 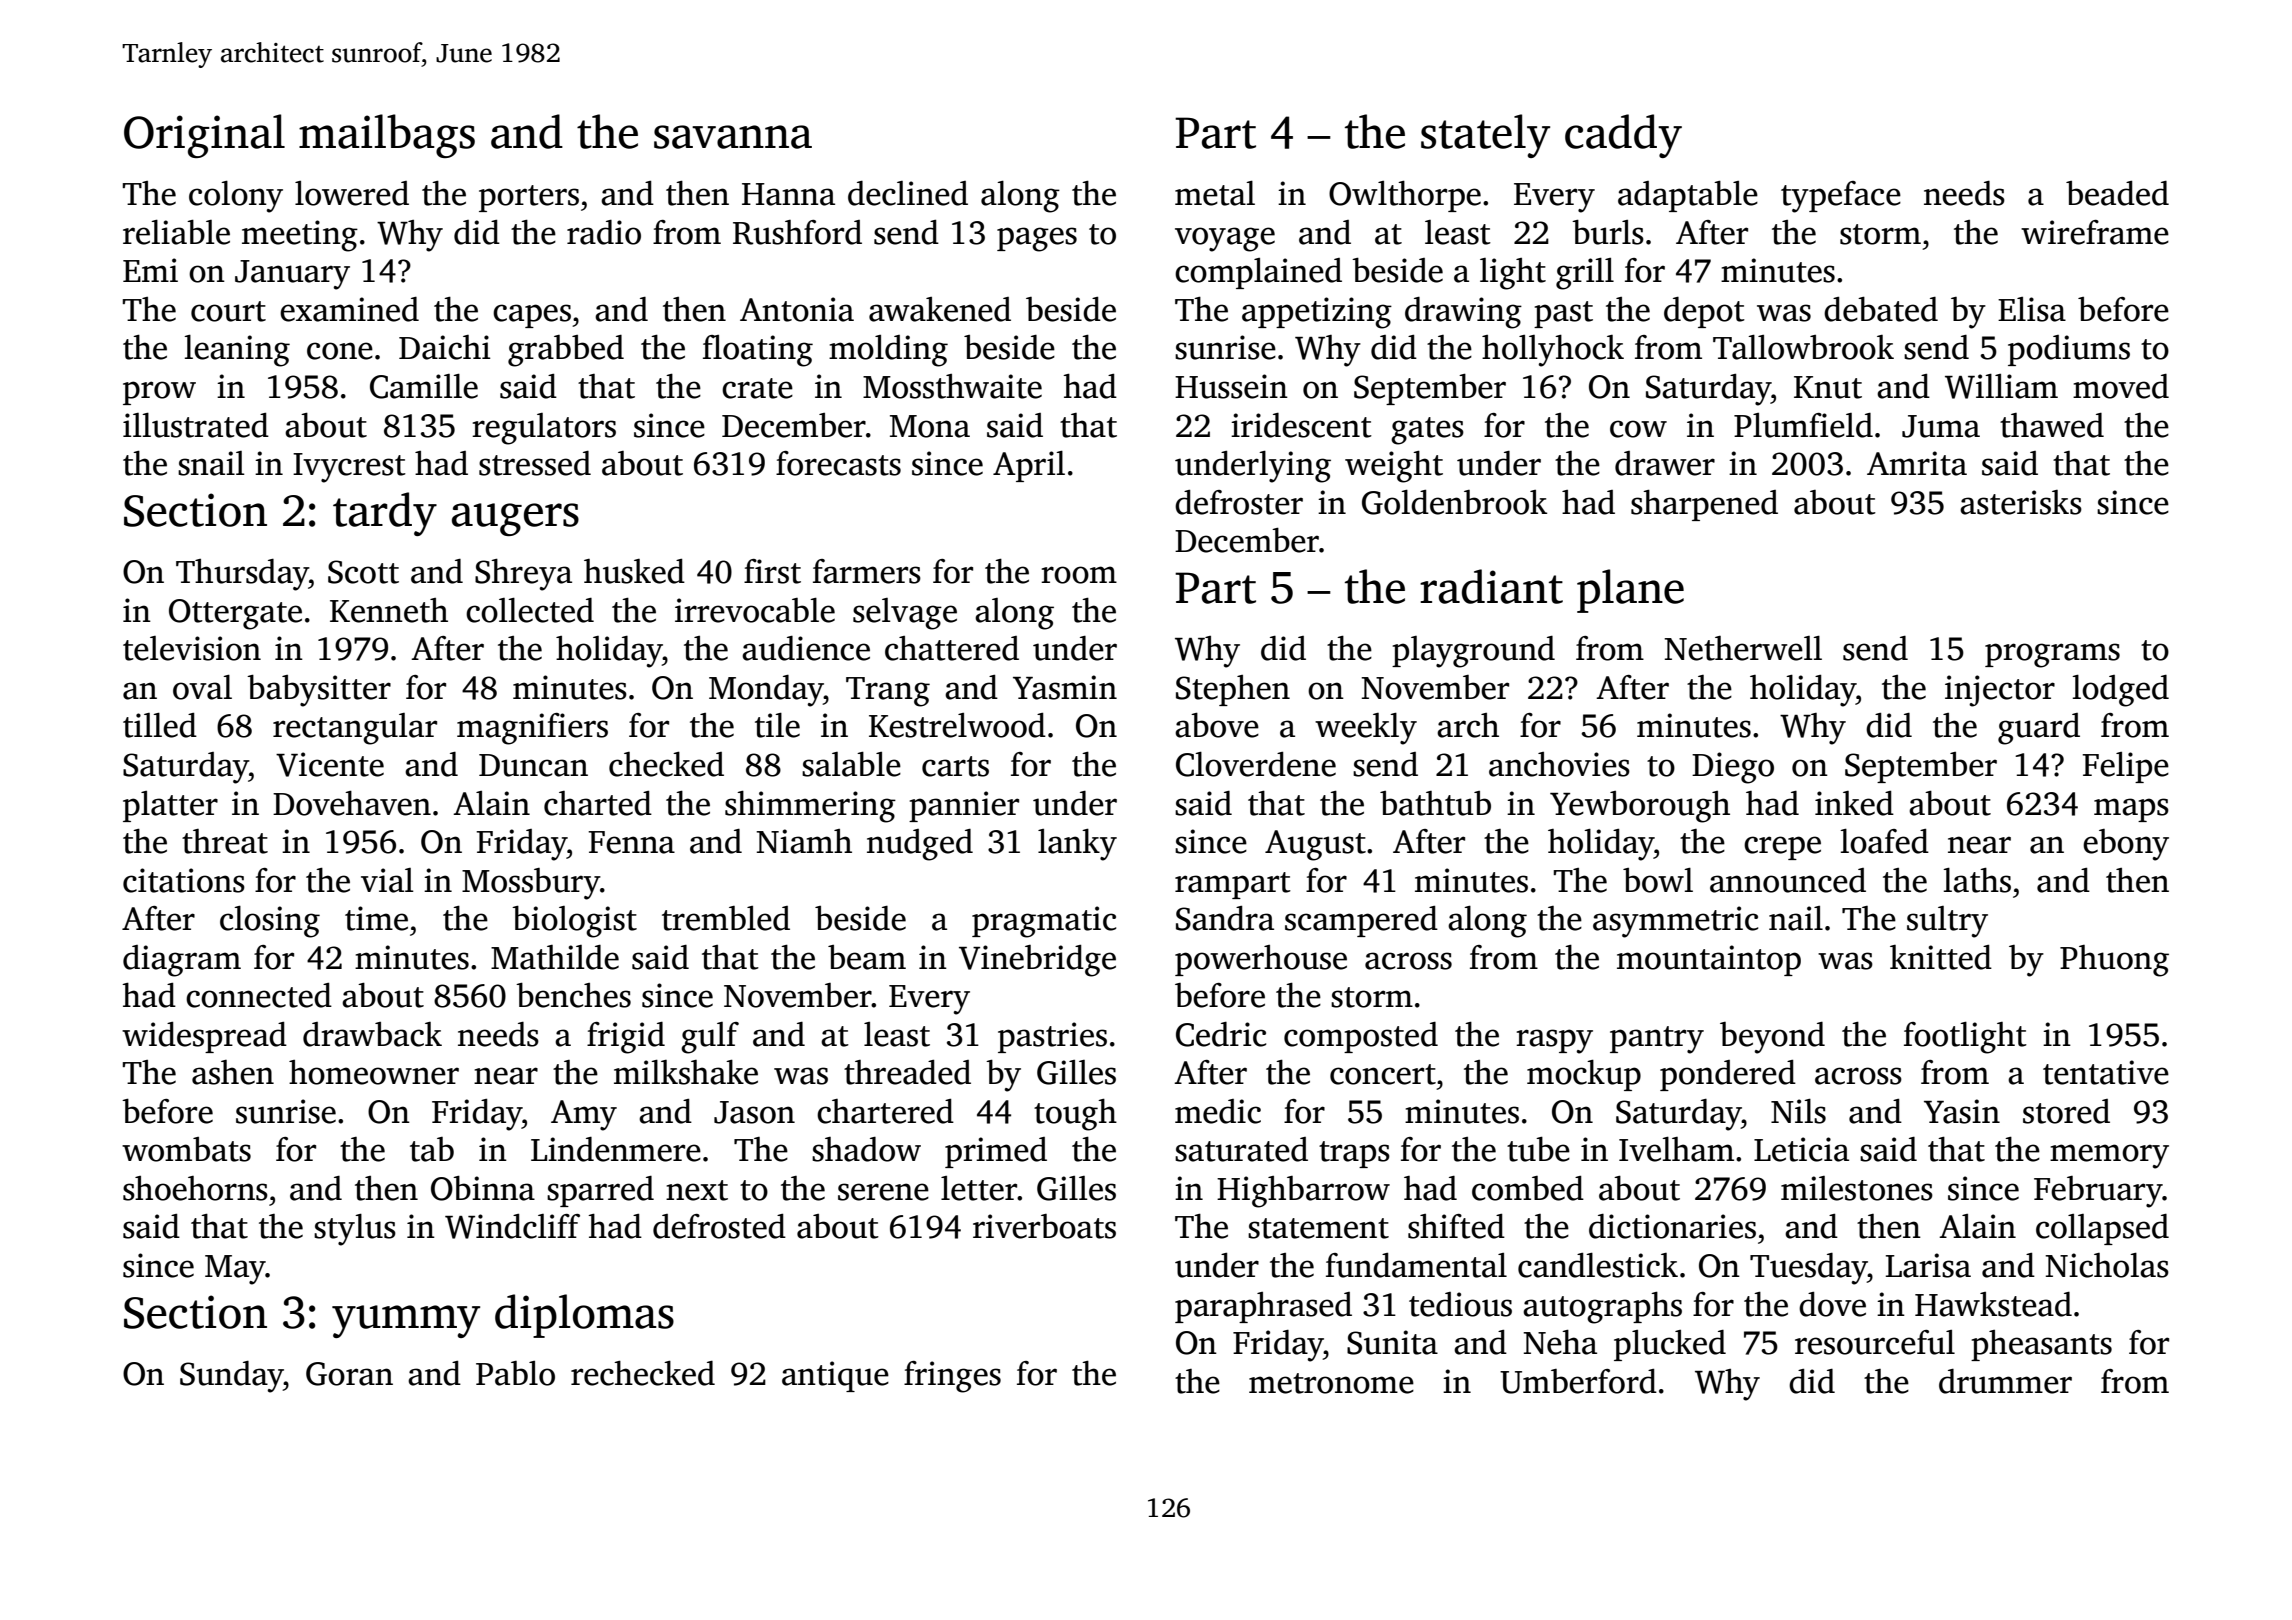 What do you see at coordinates (2021, 502) in the screenshot?
I see `asterisks` at bounding box center [2021, 502].
